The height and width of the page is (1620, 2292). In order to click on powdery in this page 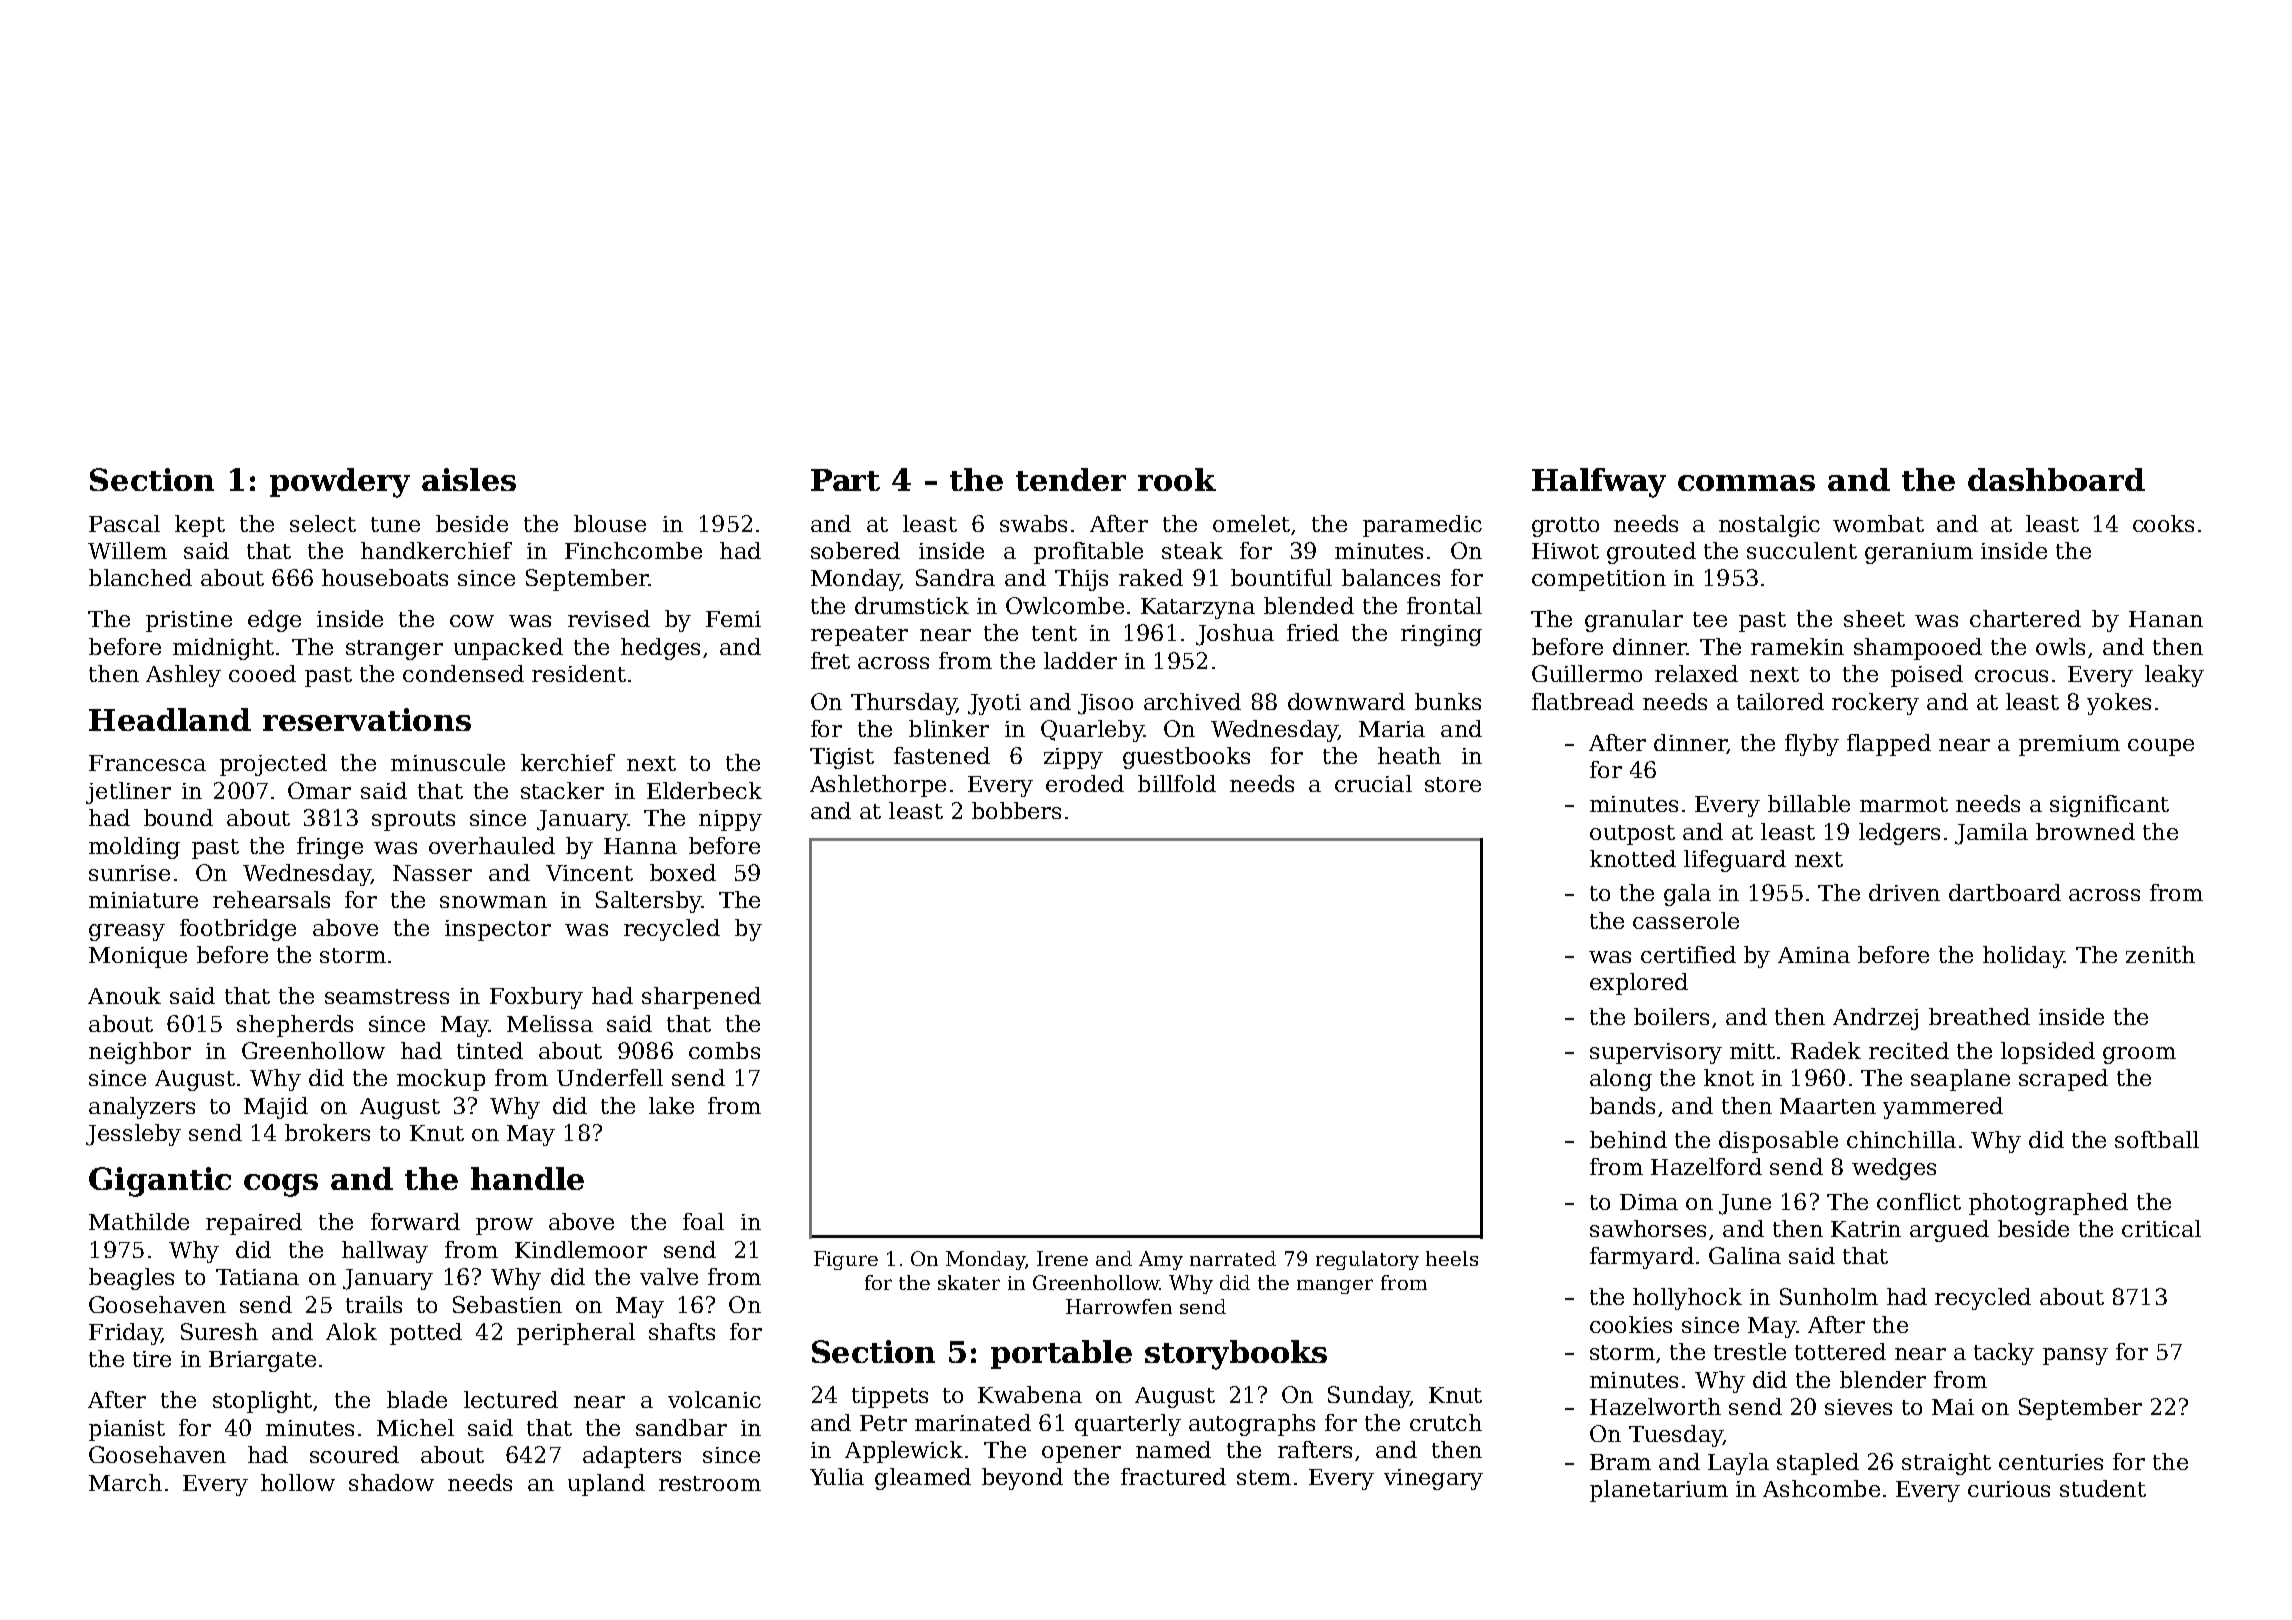, I will do `click(340, 483)`.
